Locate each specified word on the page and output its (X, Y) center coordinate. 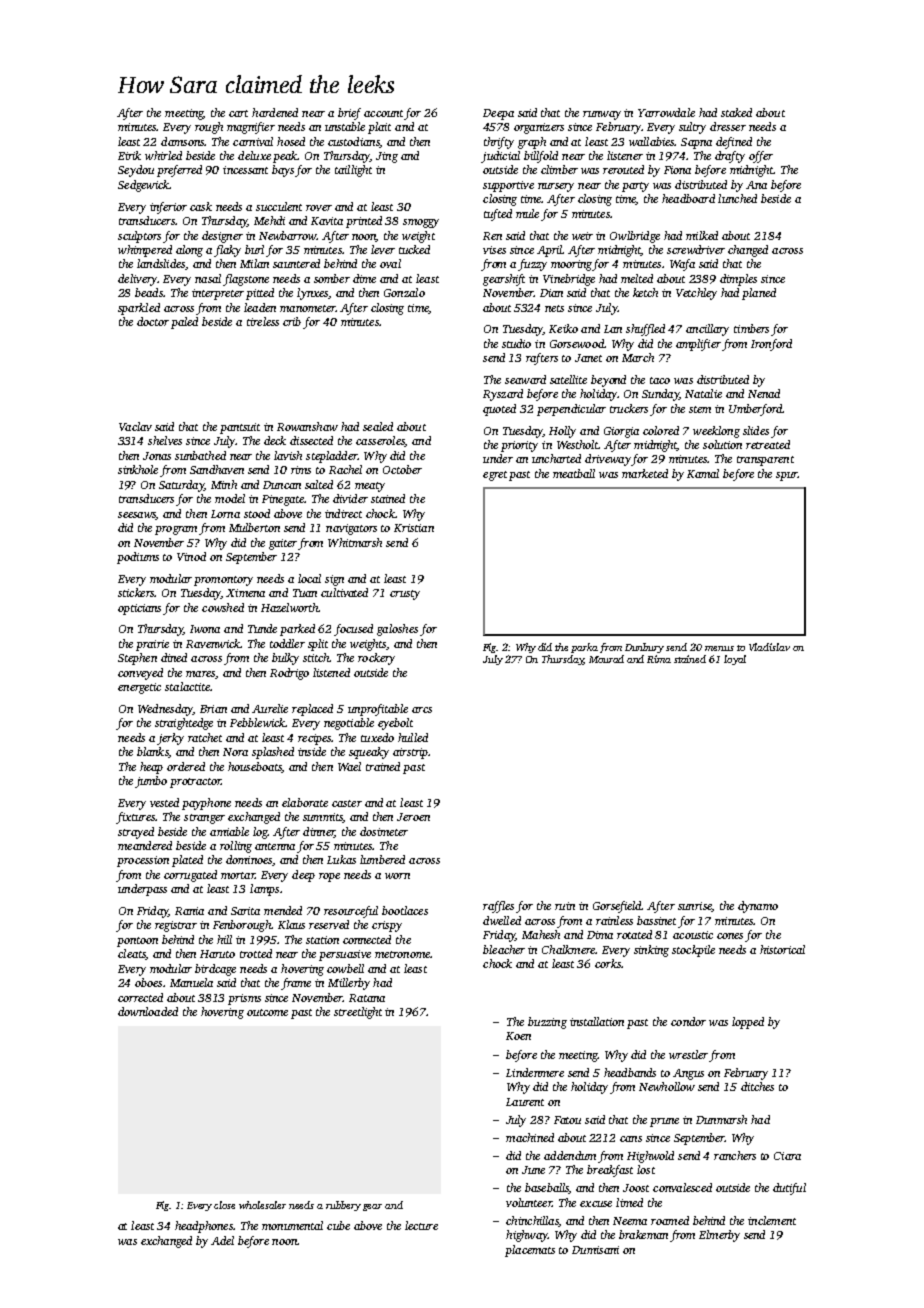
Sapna (696, 143)
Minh (224, 484)
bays (283, 171)
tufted (498, 215)
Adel (222, 1240)
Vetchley (696, 294)
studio (516, 343)
